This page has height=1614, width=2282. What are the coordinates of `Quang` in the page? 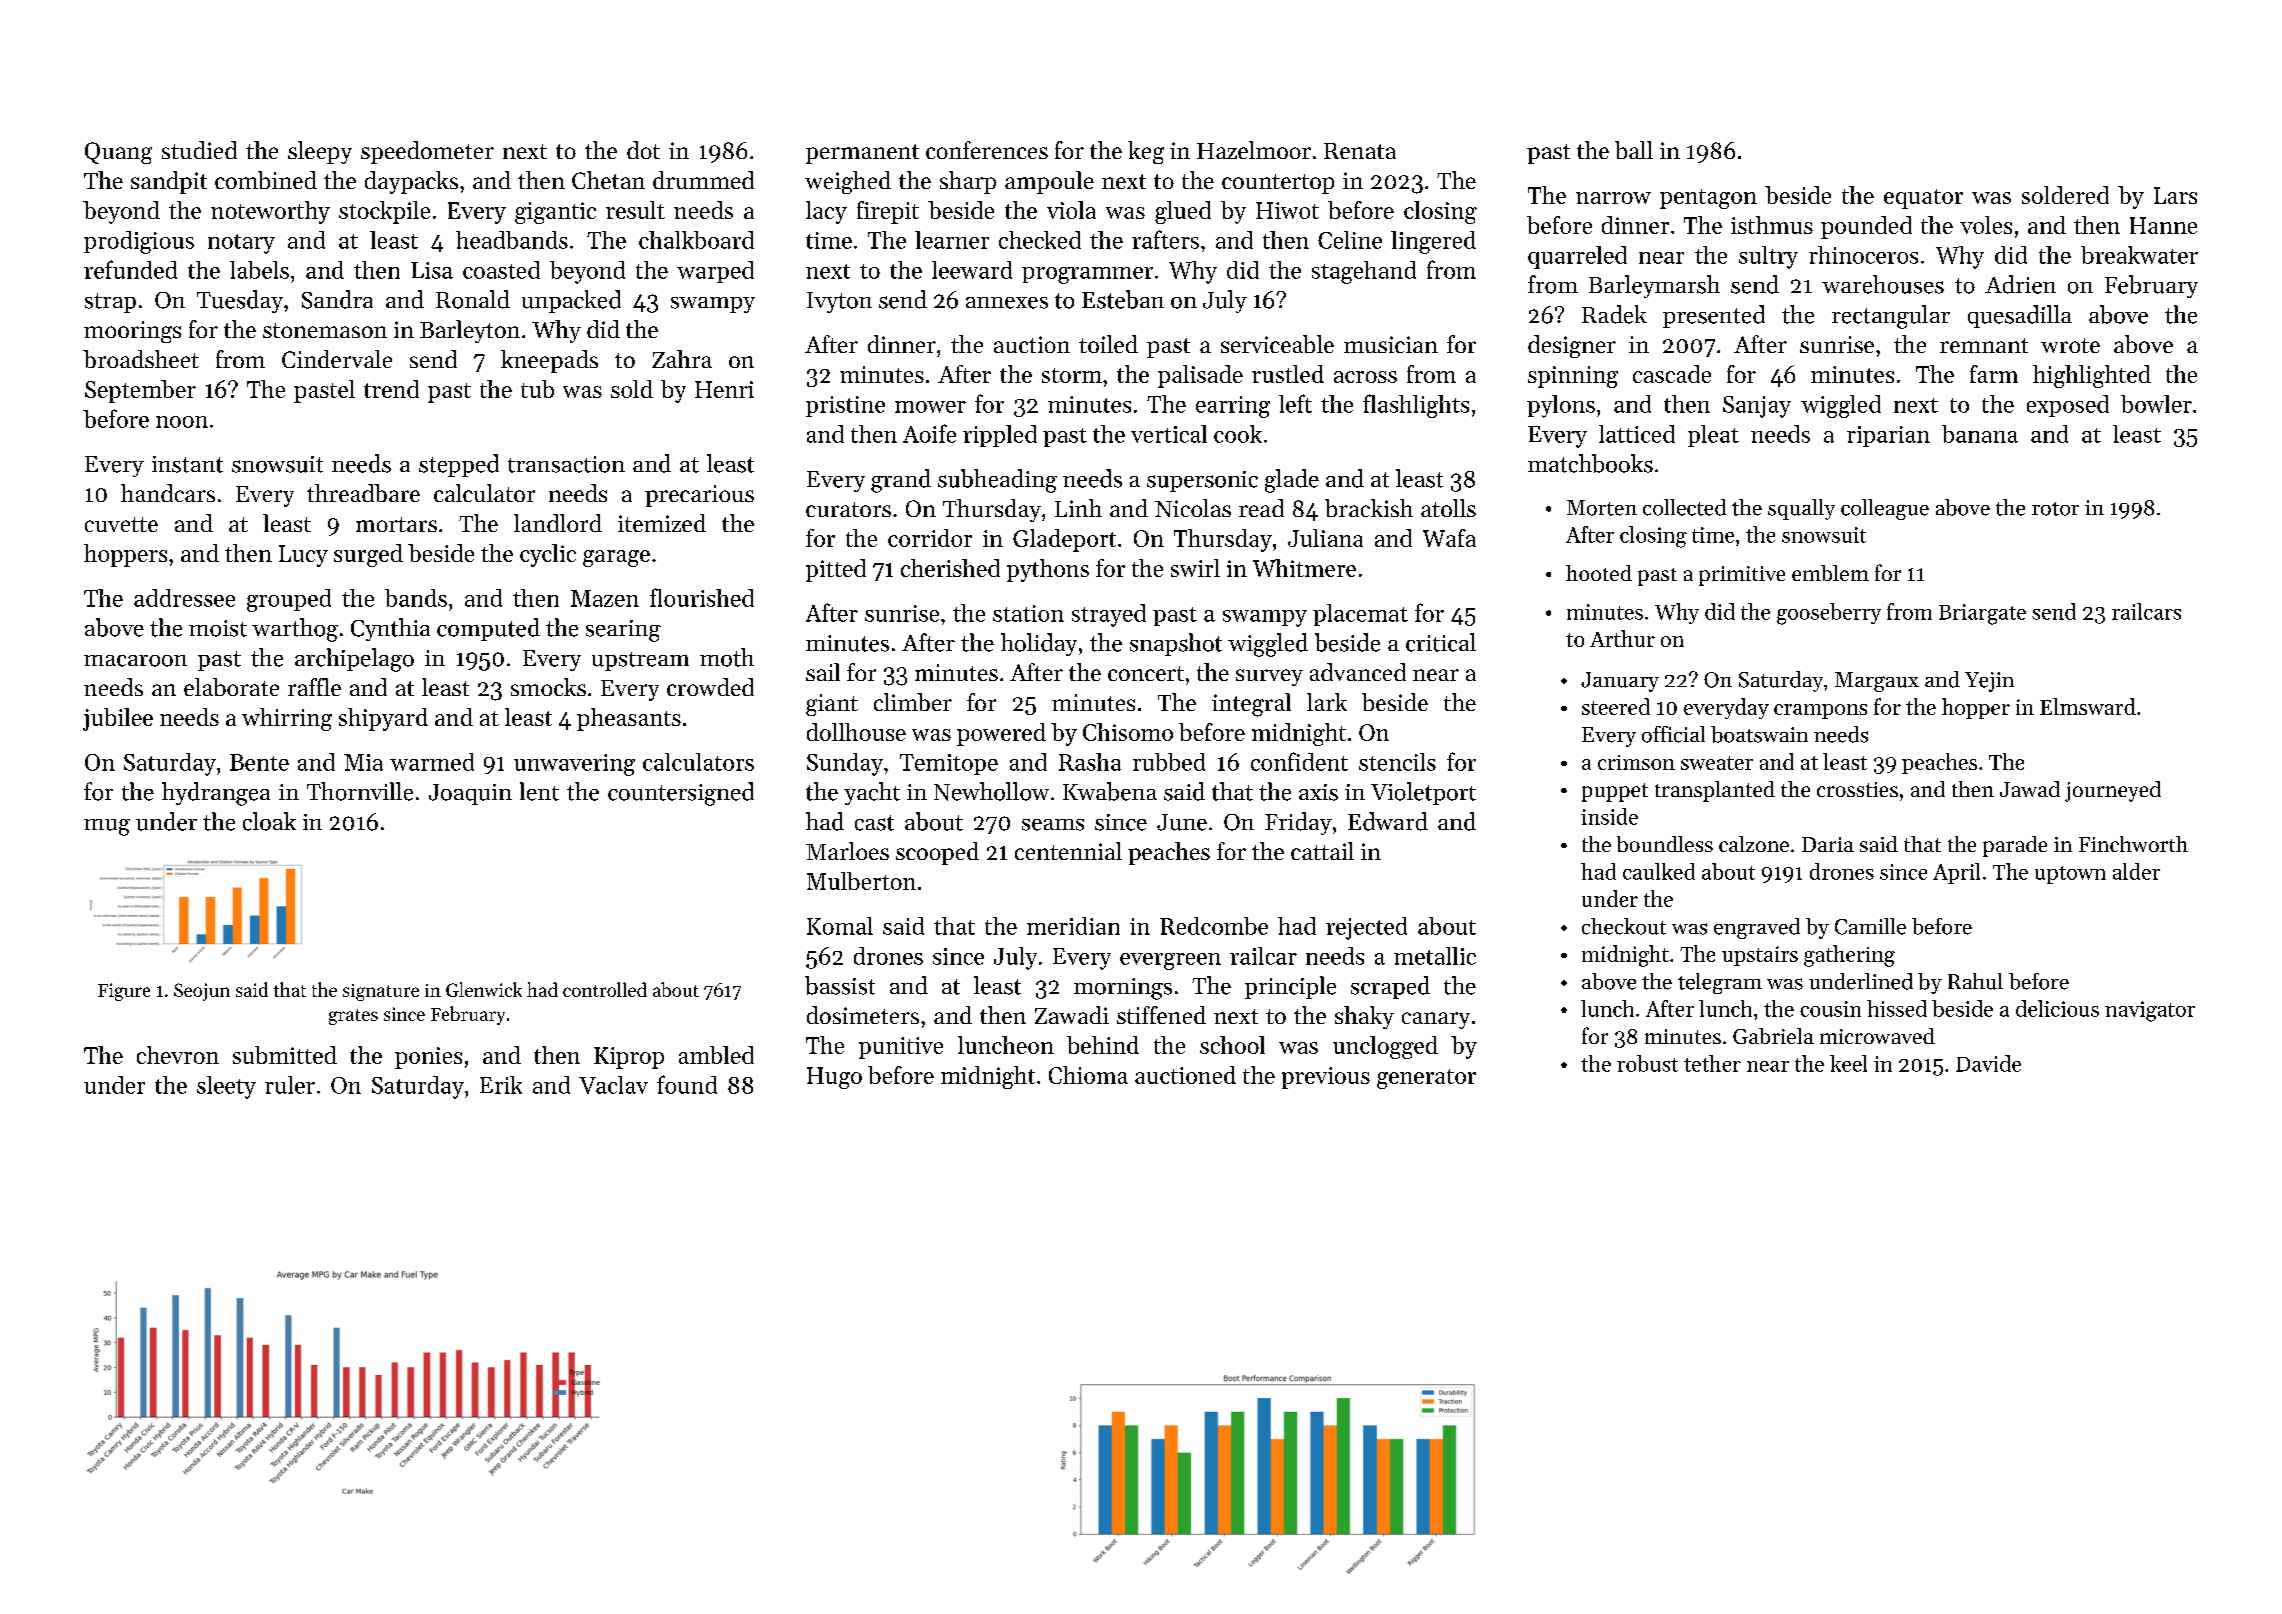 It's located at (118, 153).
